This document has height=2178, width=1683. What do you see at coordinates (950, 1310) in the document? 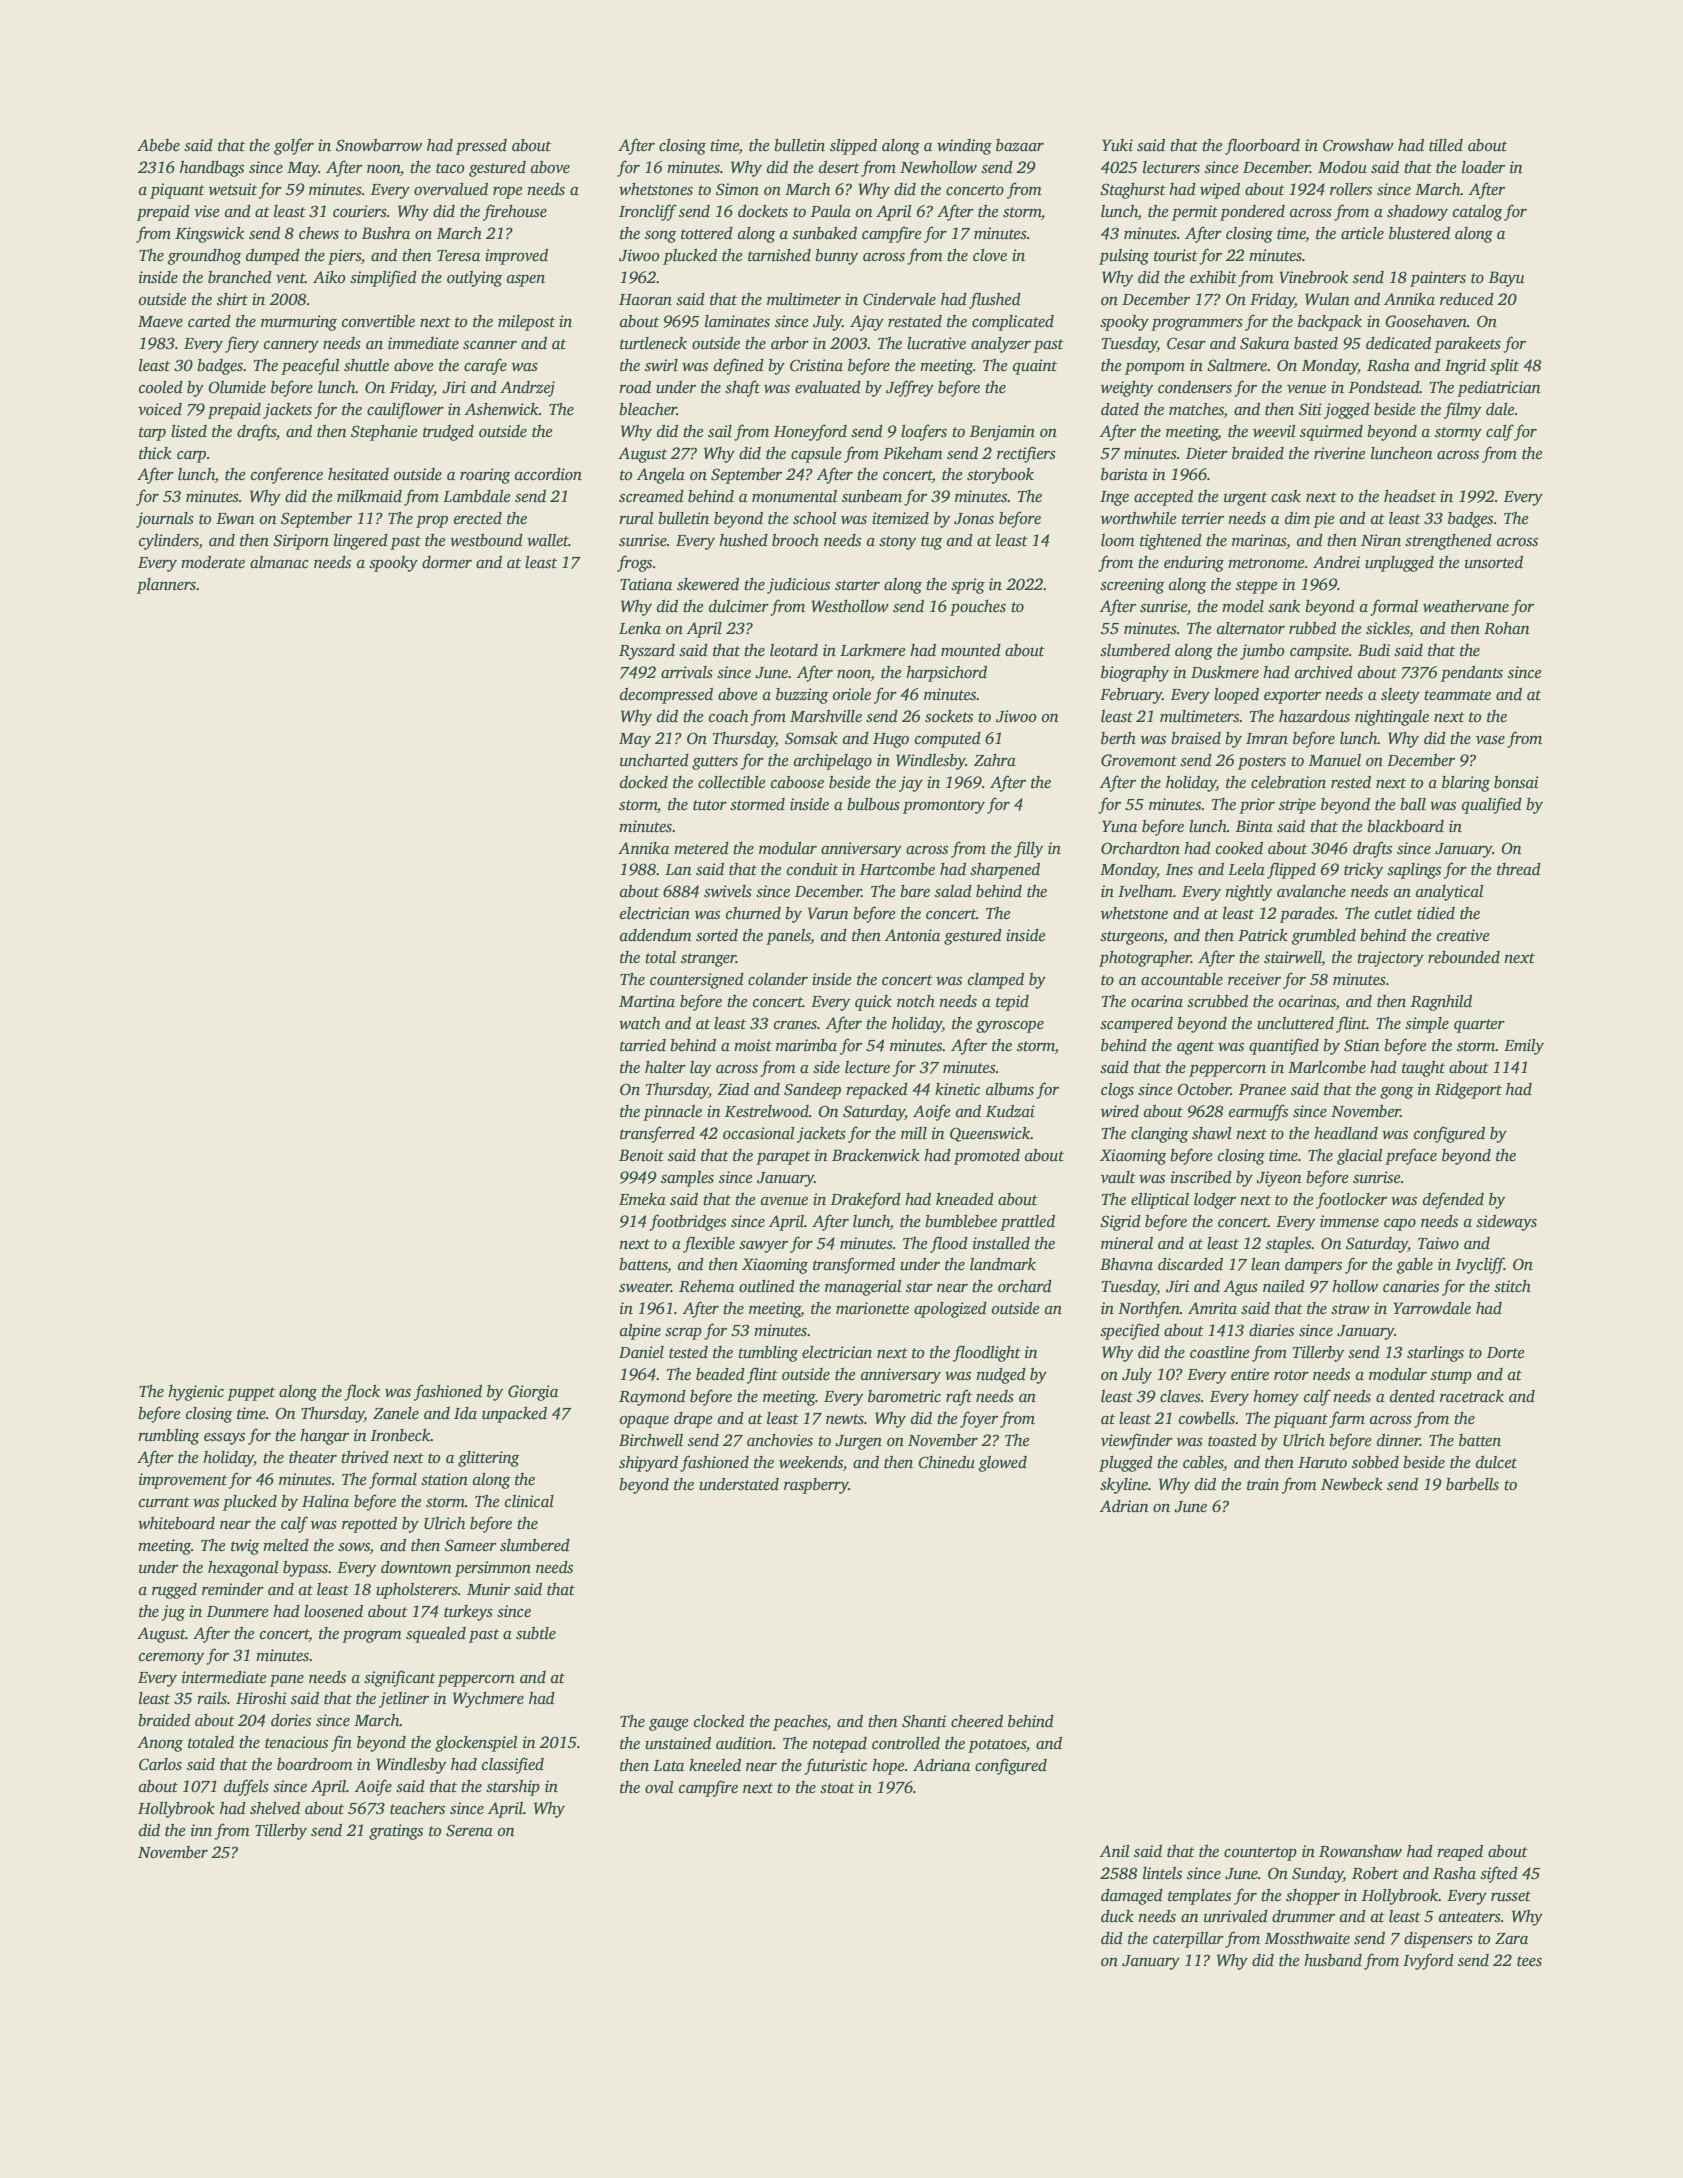
I see `apologized` at bounding box center [950, 1310].
